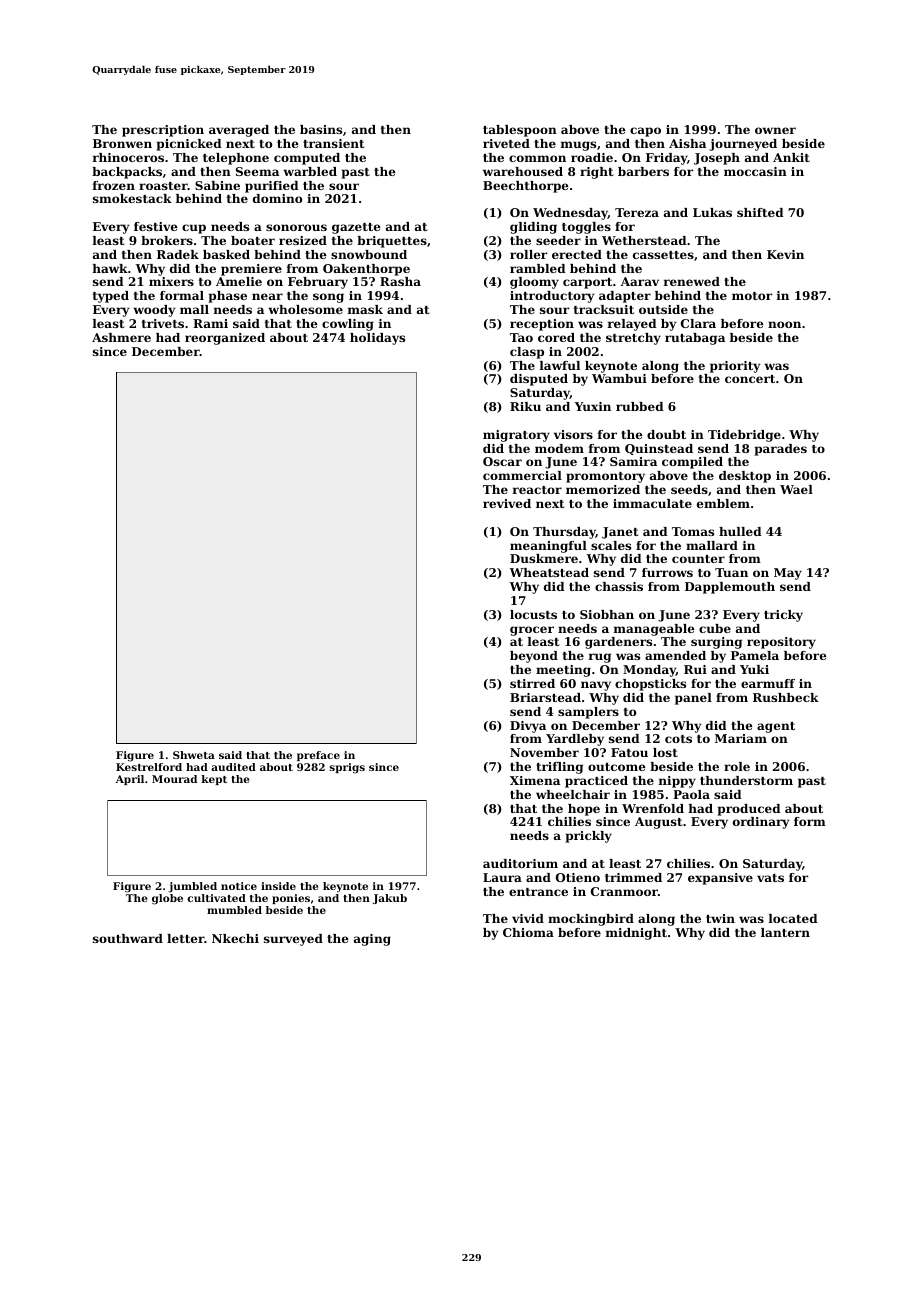 The width and height of the screenshot is (924, 1308). Describe the element at coordinates (525, 187) in the screenshot. I see `Beechthorpe` at that location.
